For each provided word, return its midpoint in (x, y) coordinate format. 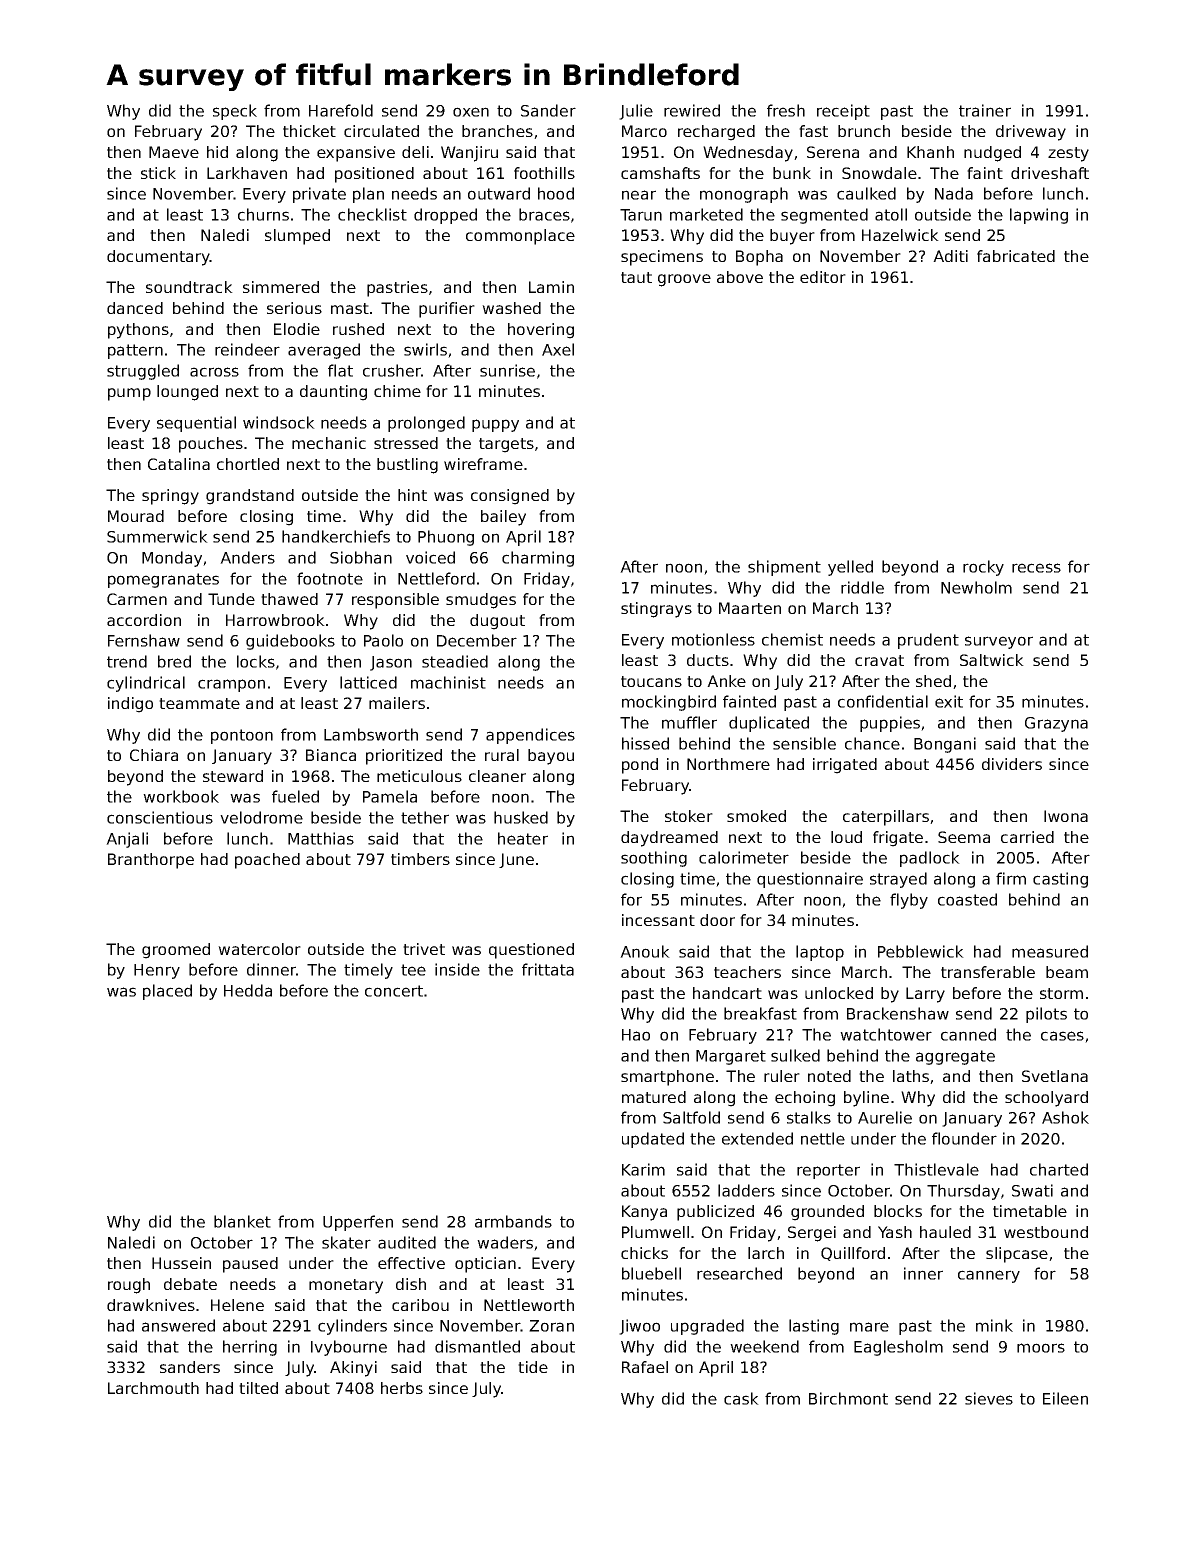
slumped (297, 237)
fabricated (1016, 256)
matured (654, 1097)
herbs (402, 1388)
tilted (258, 1388)
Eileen (1065, 1398)
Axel (558, 349)
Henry (157, 971)
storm (1061, 993)
